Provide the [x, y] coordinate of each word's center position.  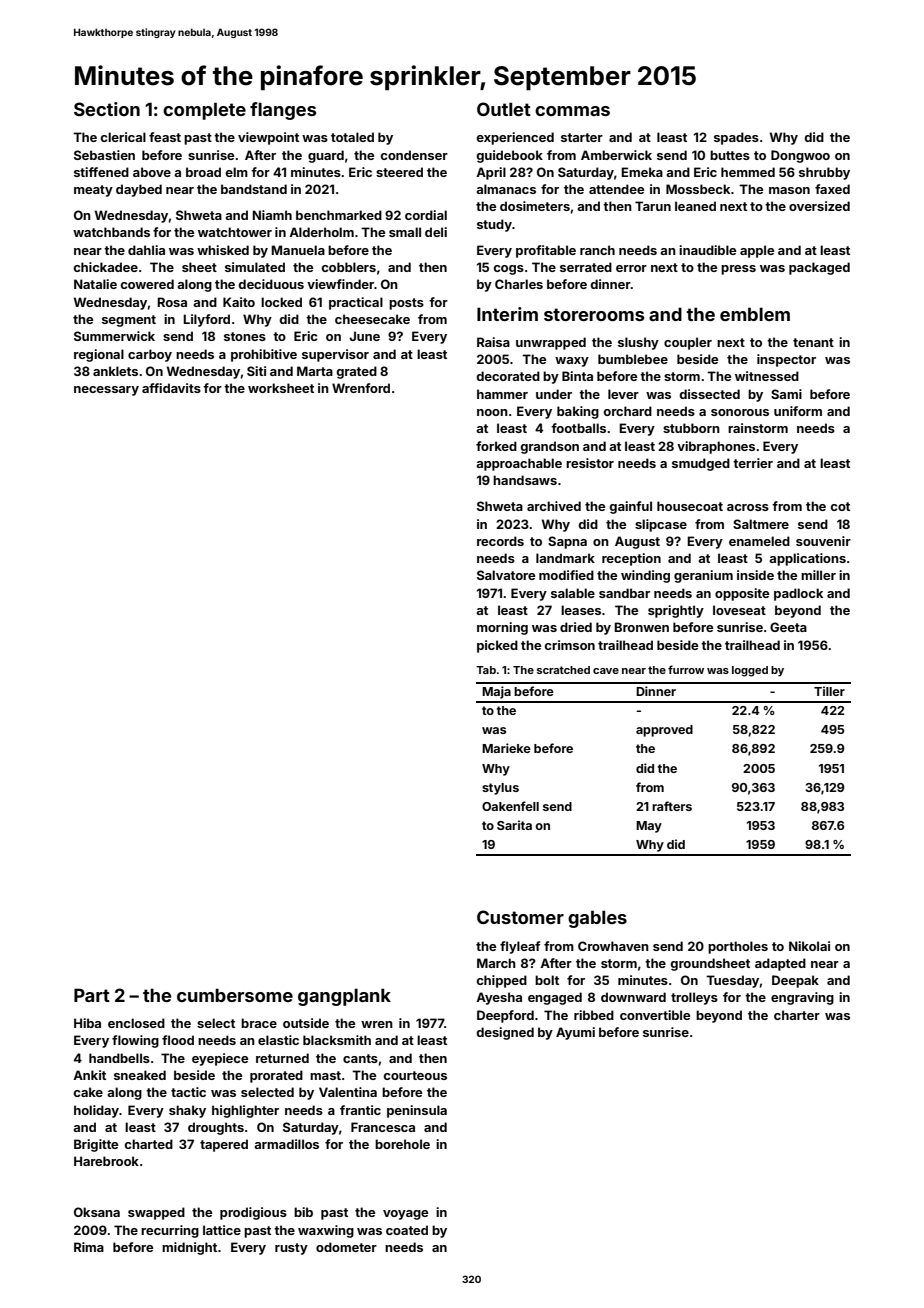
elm [236, 172]
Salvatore [506, 575]
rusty [291, 1249]
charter [797, 1015]
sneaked [140, 1075]
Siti [256, 371]
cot [840, 506]
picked [497, 646]
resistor [590, 463]
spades [736, 138]
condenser [414, 155]
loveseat [739, 610]
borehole [402, 1144]
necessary [106, 391]
